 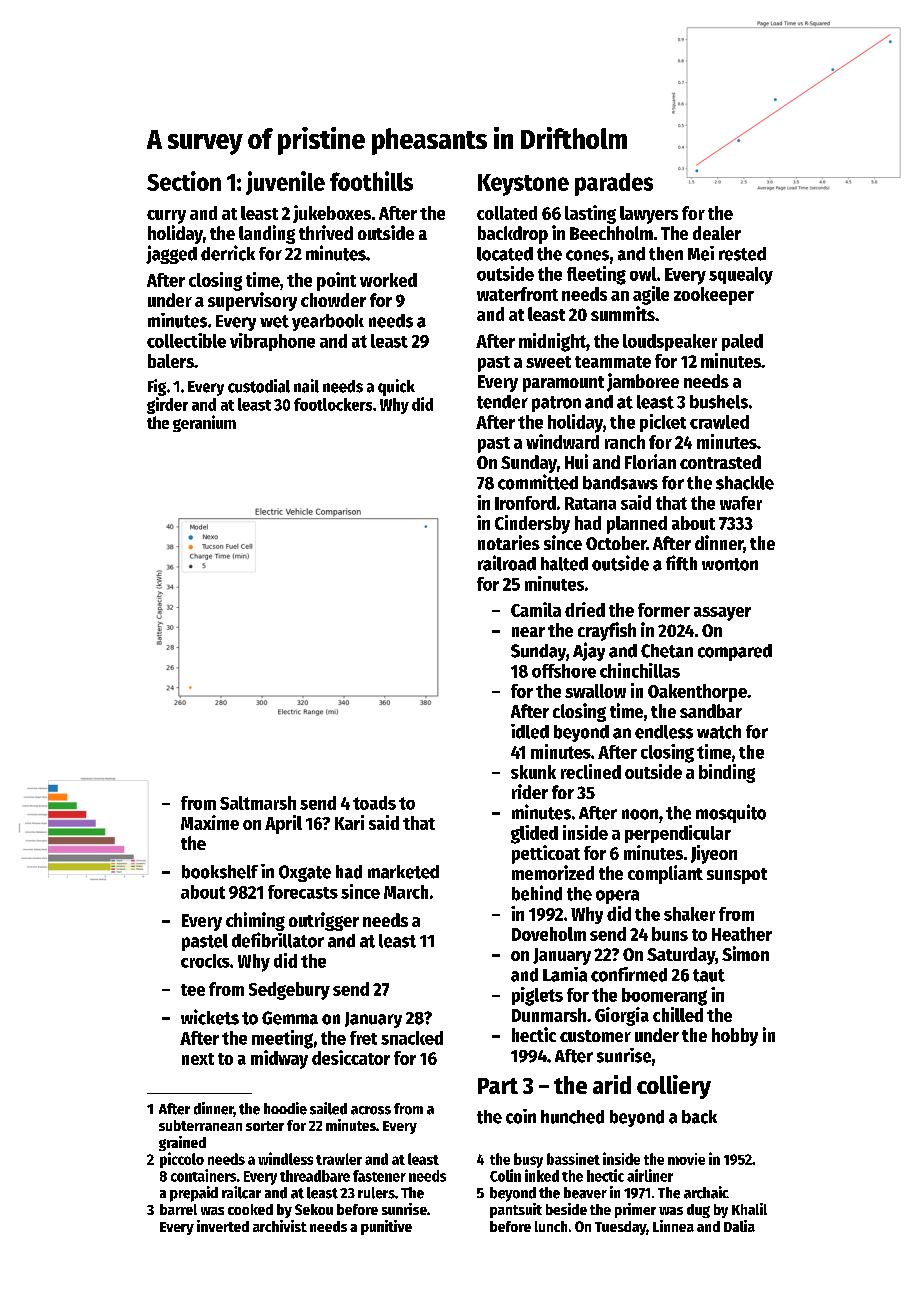 What do you see at coordinates (228, 253) in the page?
I see `derrick` at bounding box center [228, 253].
